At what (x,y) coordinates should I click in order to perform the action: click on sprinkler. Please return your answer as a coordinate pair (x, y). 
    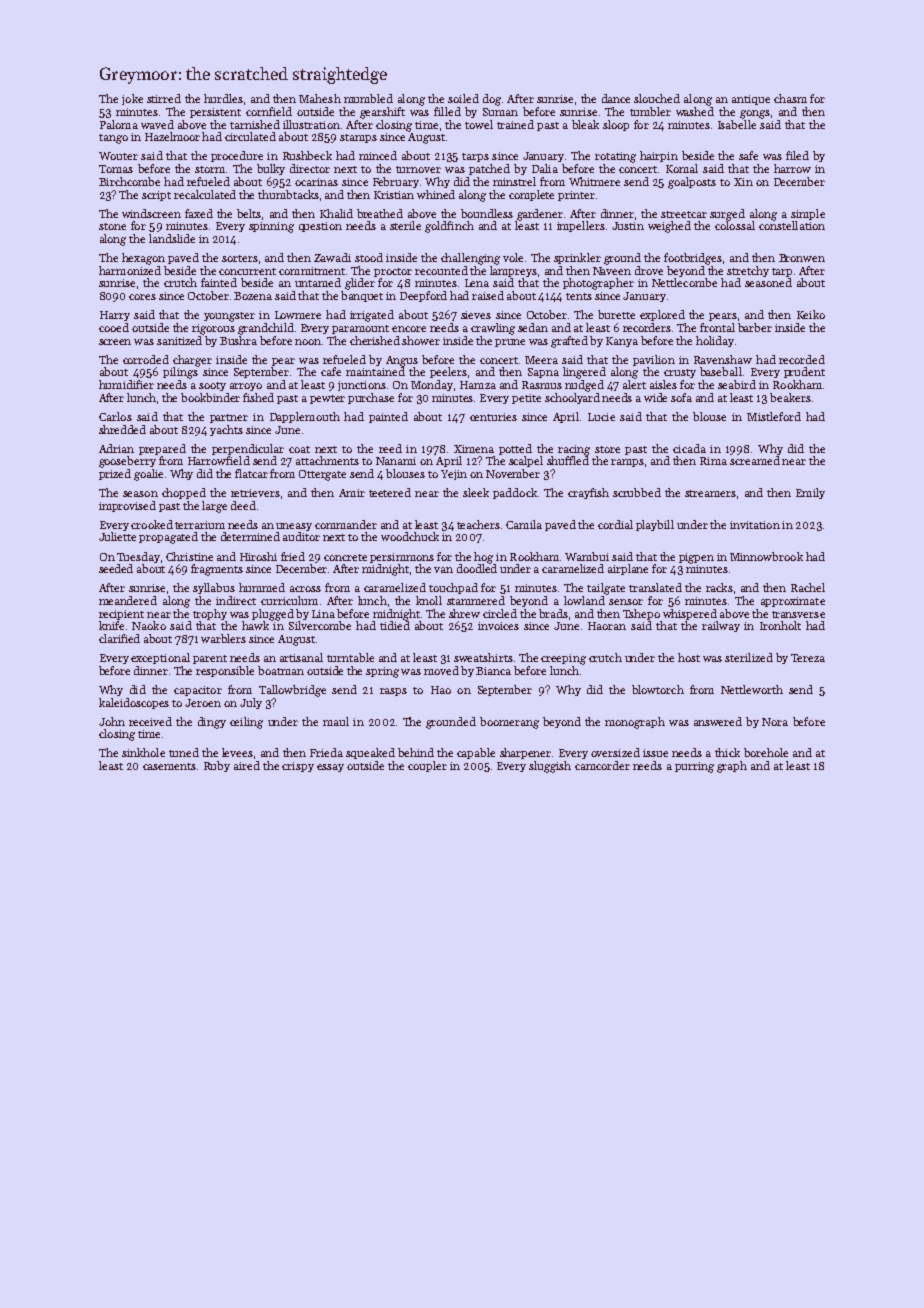
    Looking at the image, I should click on (577, 258).
